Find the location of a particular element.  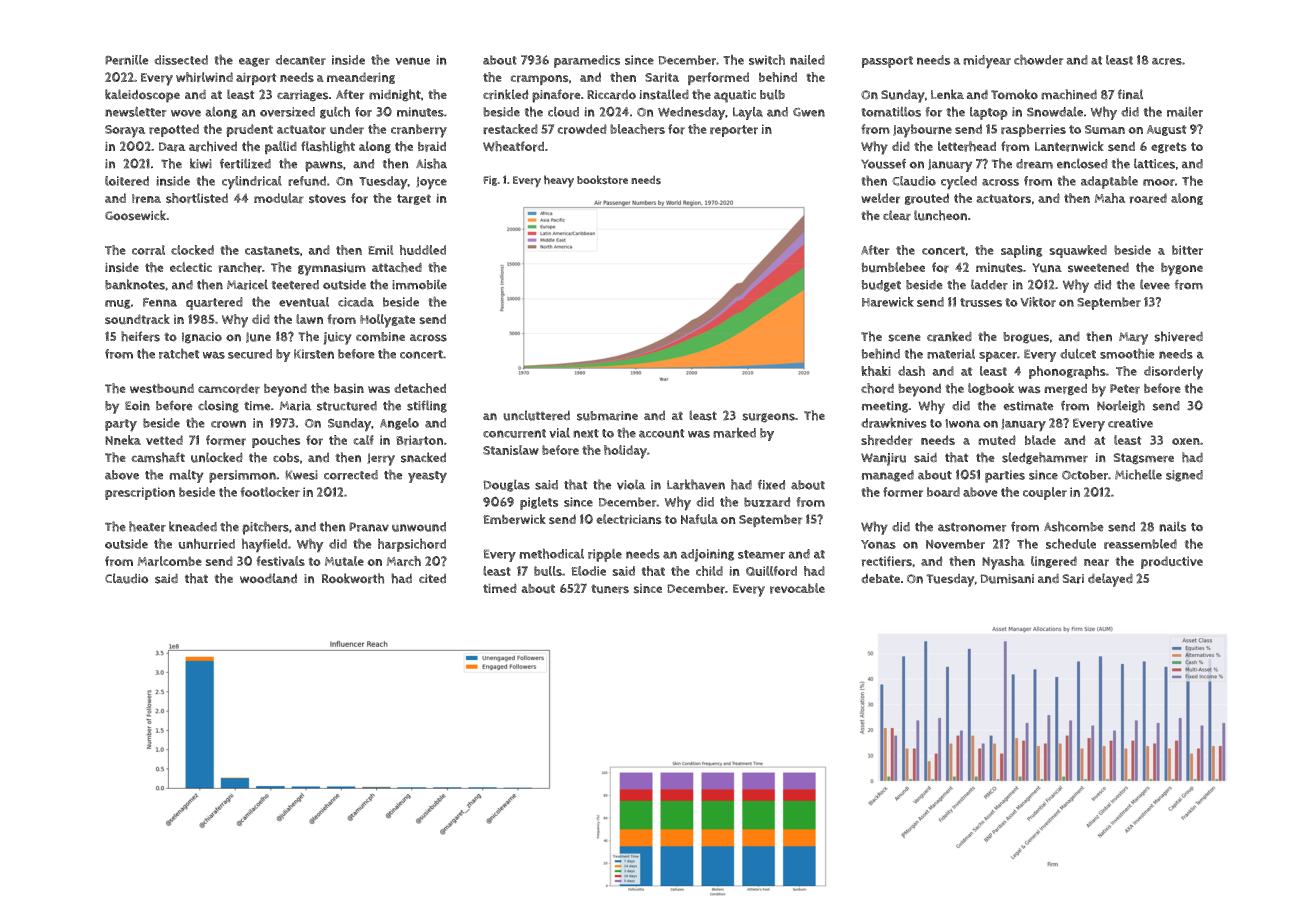

vial is located at coordinates (559, 433).
